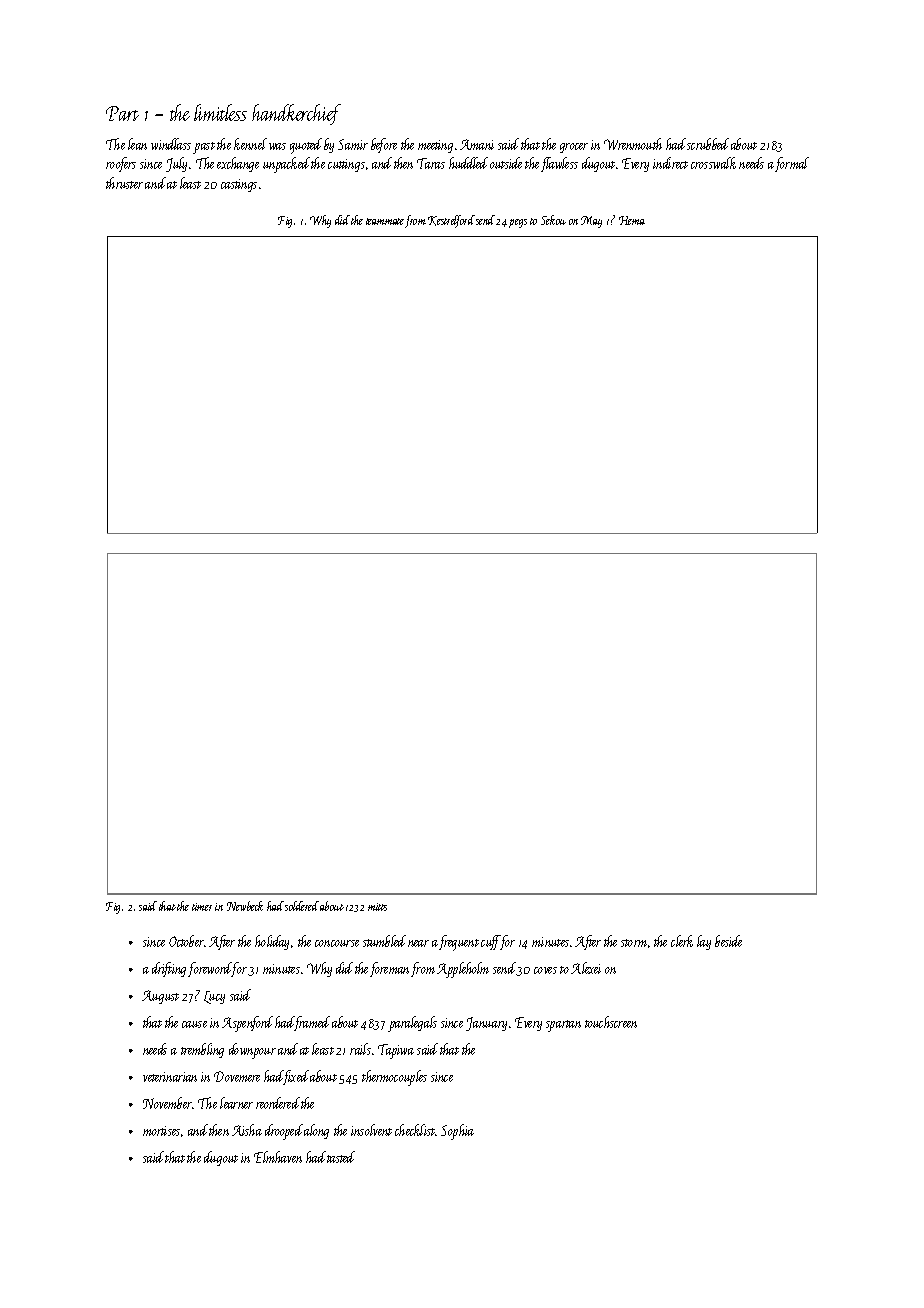 The image size is (924, 1308). I want to click on teammate, so click(385, 221).
